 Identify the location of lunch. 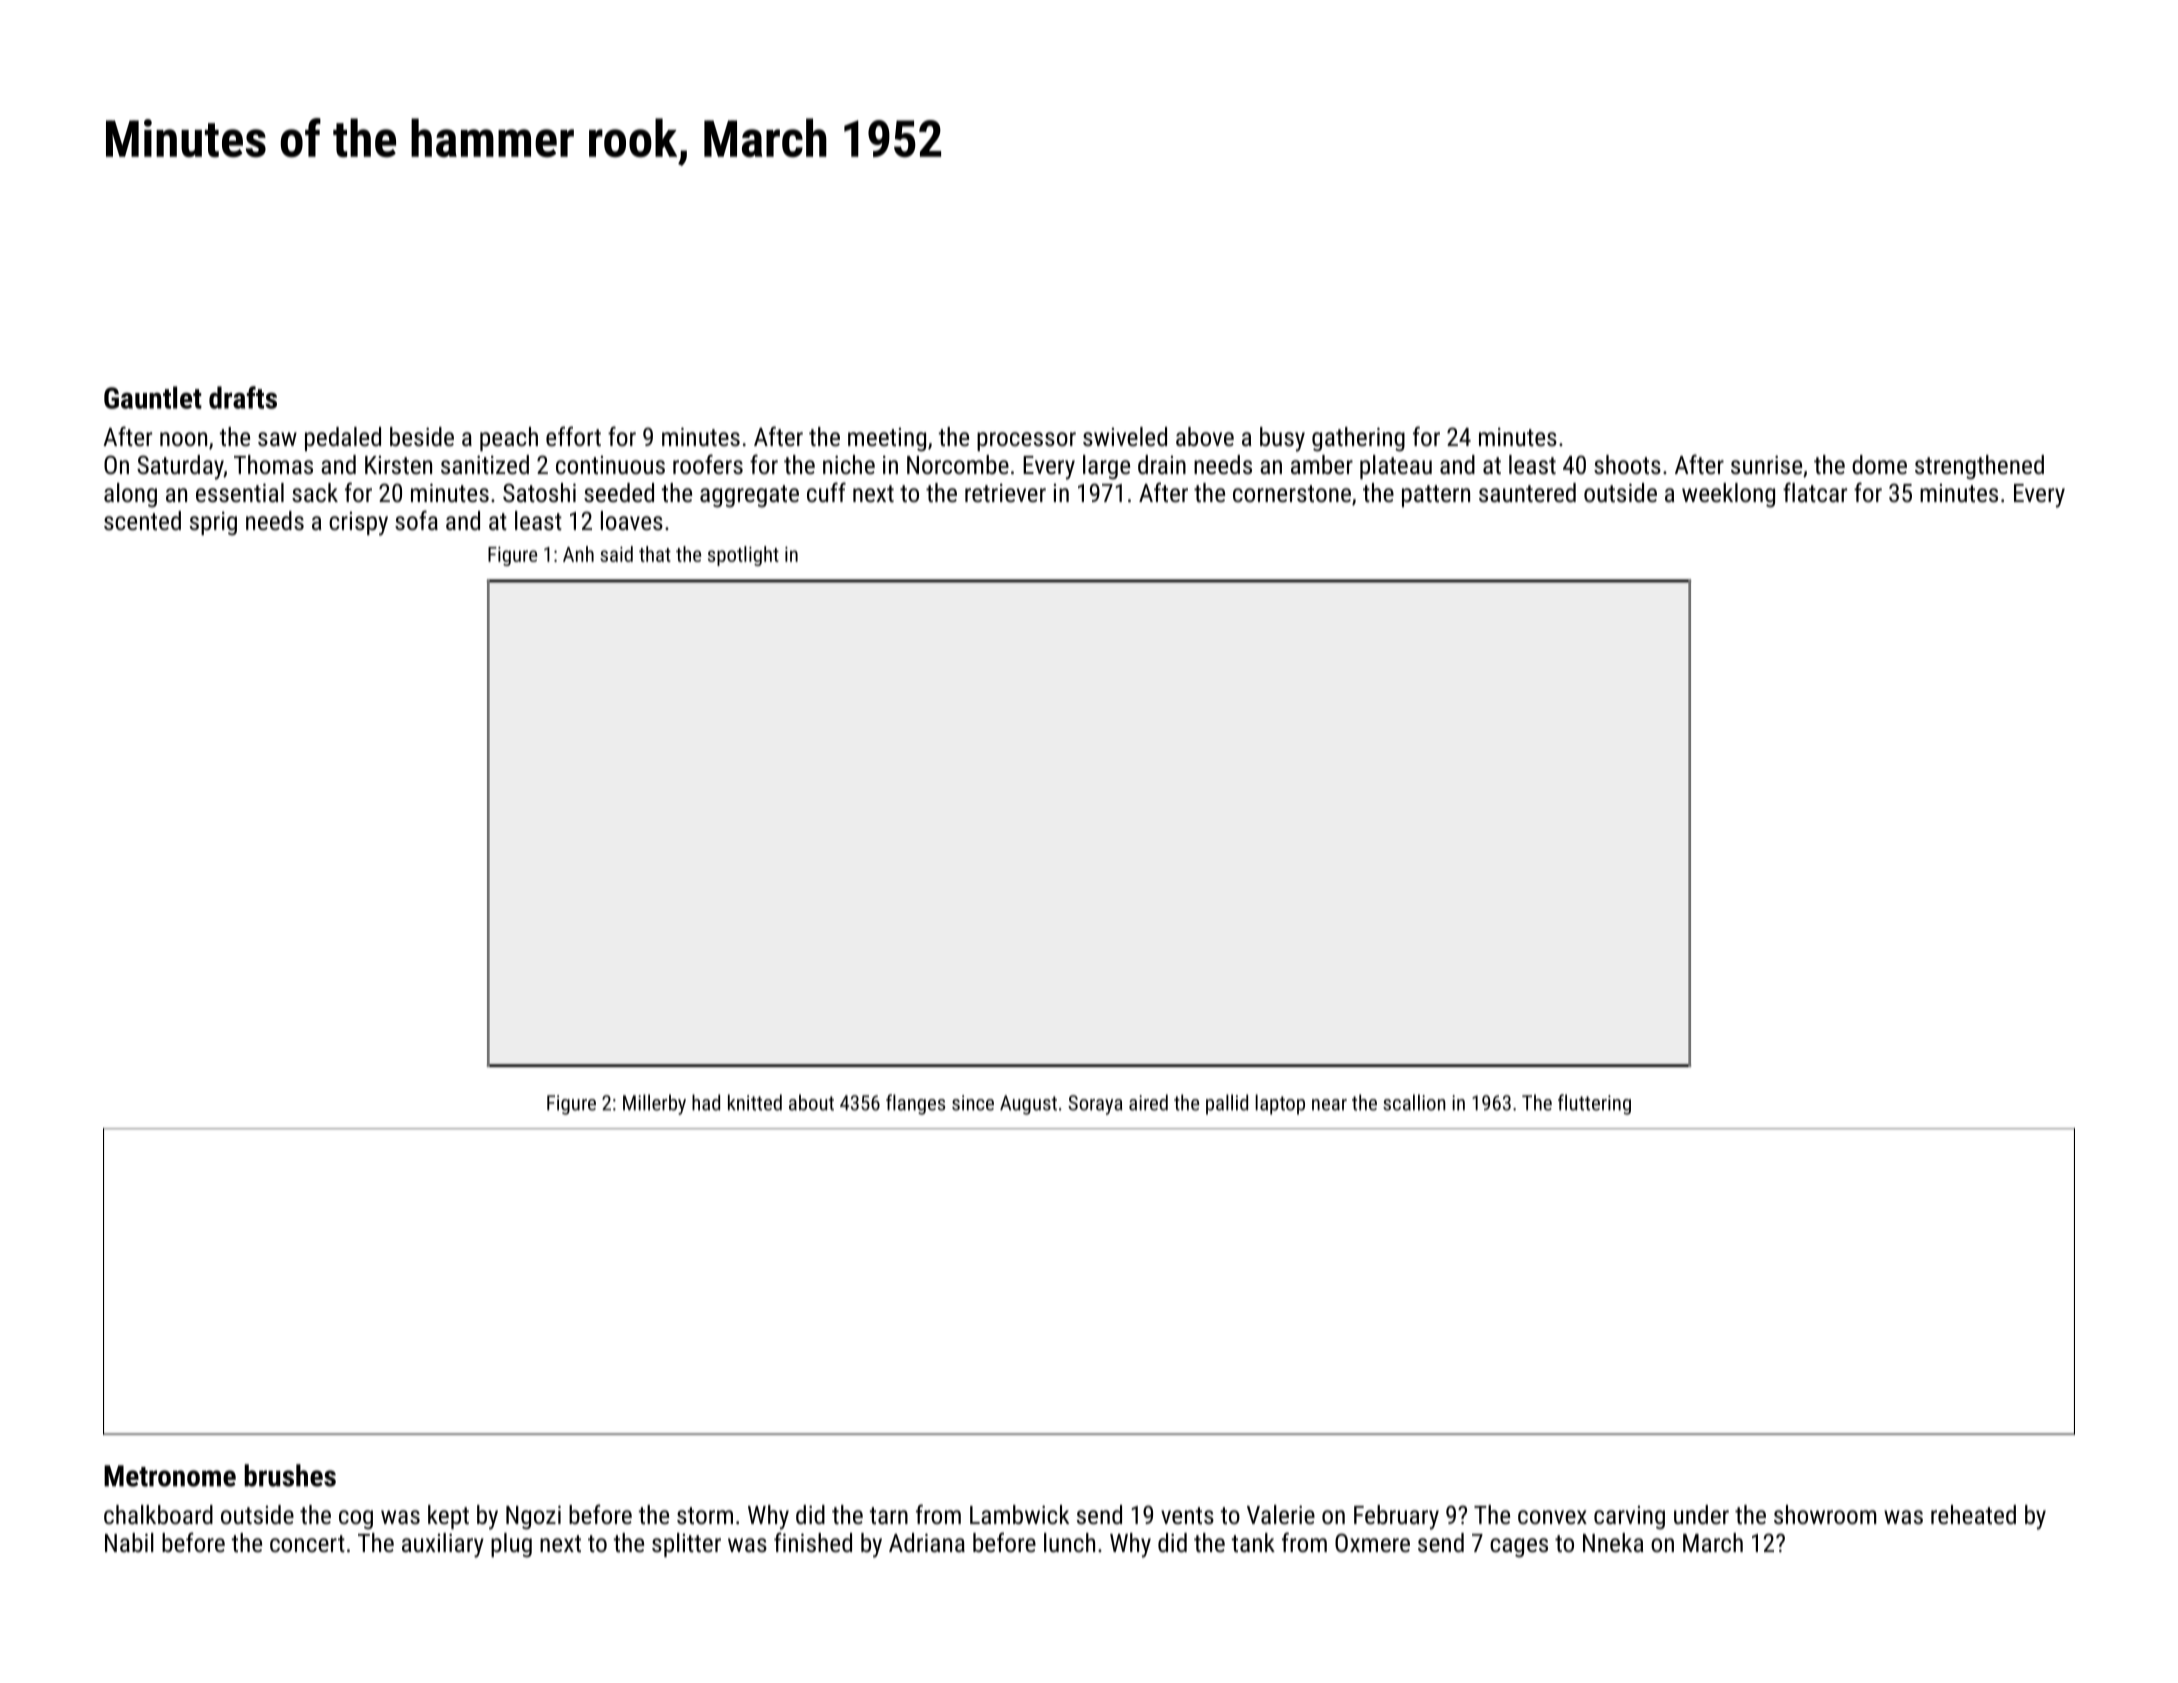
(1069, 1542).
